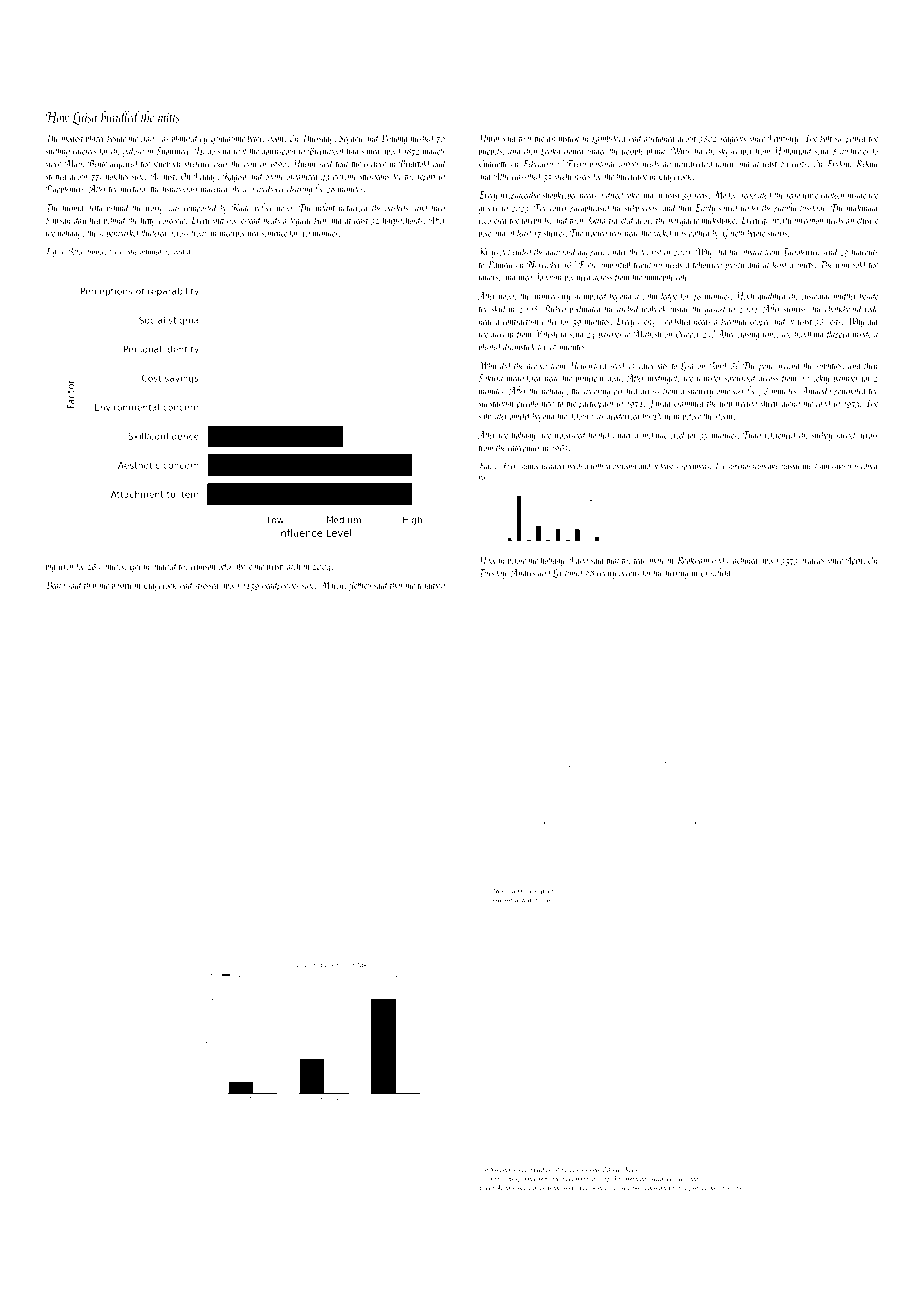 The width and height of the screenshot is (924, 1308). What do you see at coordinates (716, 573) in the screenshot?
I see `Crowfield` at bounding box center [716, 573].
